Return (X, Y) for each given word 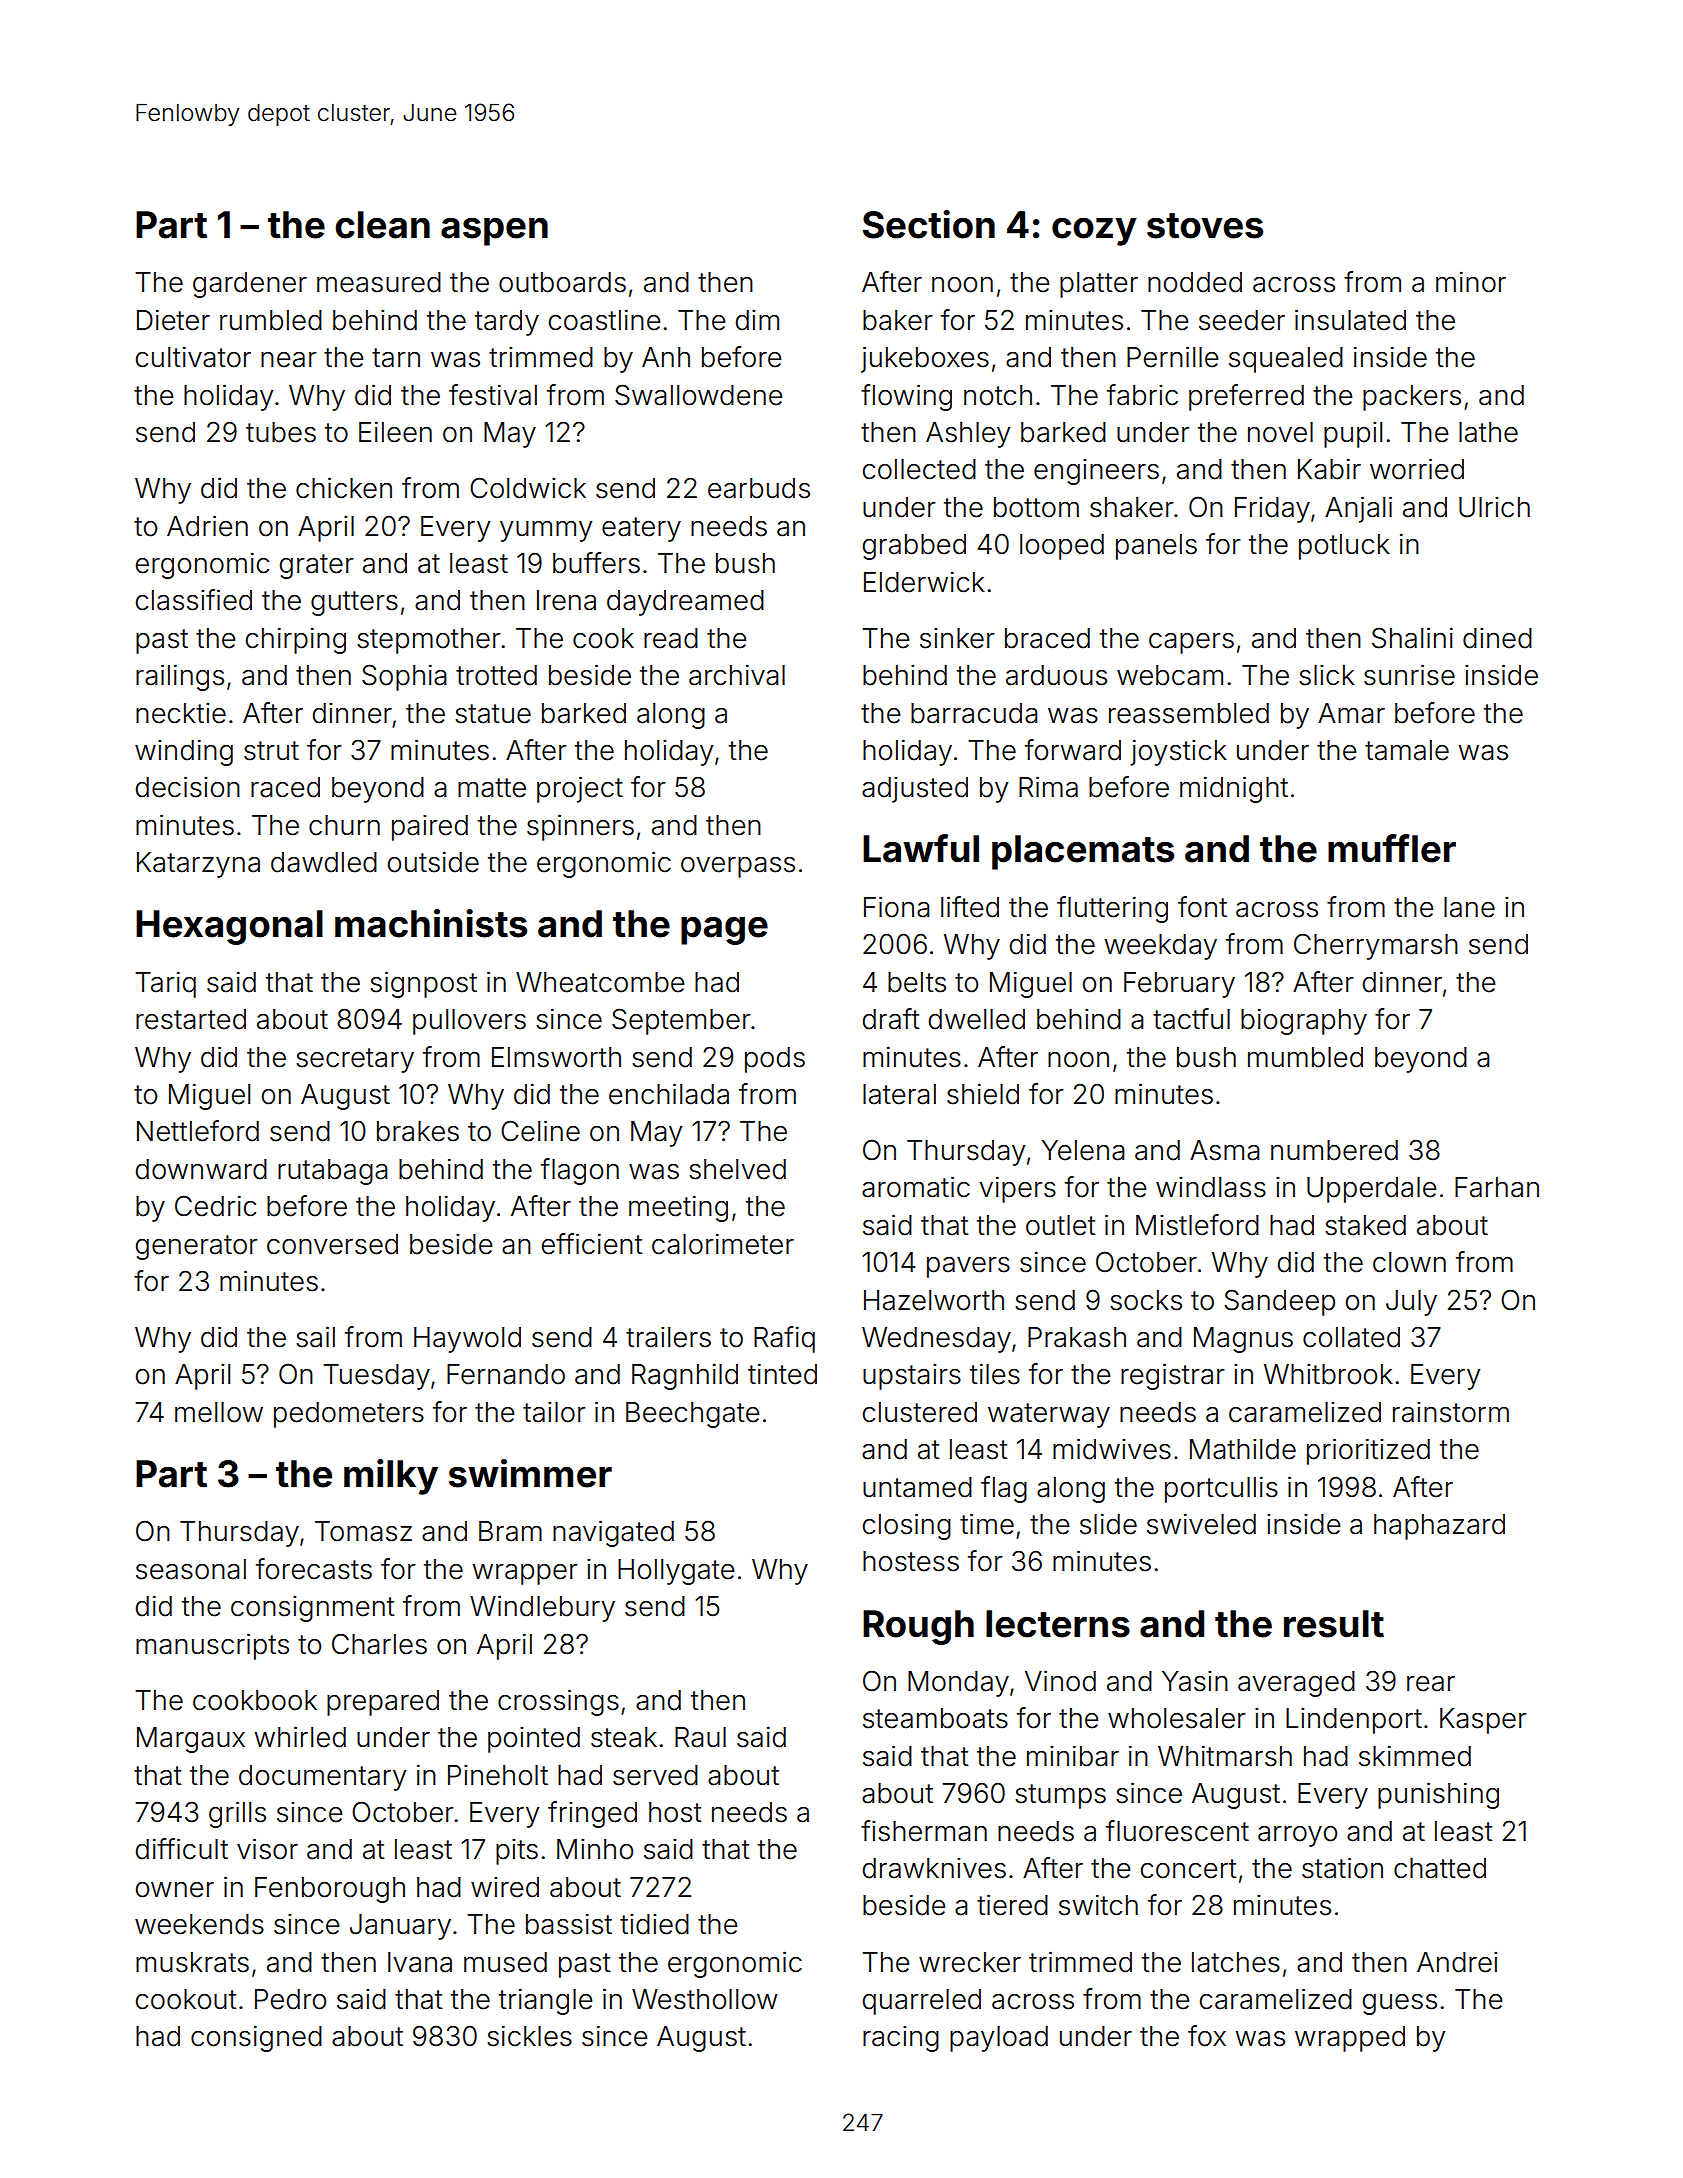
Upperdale (1371, 1190)
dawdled (324, 862)
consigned (256, 2038)
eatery (641, 529)
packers (1412, 398)
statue (493, 714)
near (289, 360)
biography (1304, 1021)
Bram (510, 1531)
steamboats (935, 1718)
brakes (418, 1131)
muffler (1392, 848)
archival (737, 675)
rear (1431, 1684)
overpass (738, 867)
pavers (968, 1267)
